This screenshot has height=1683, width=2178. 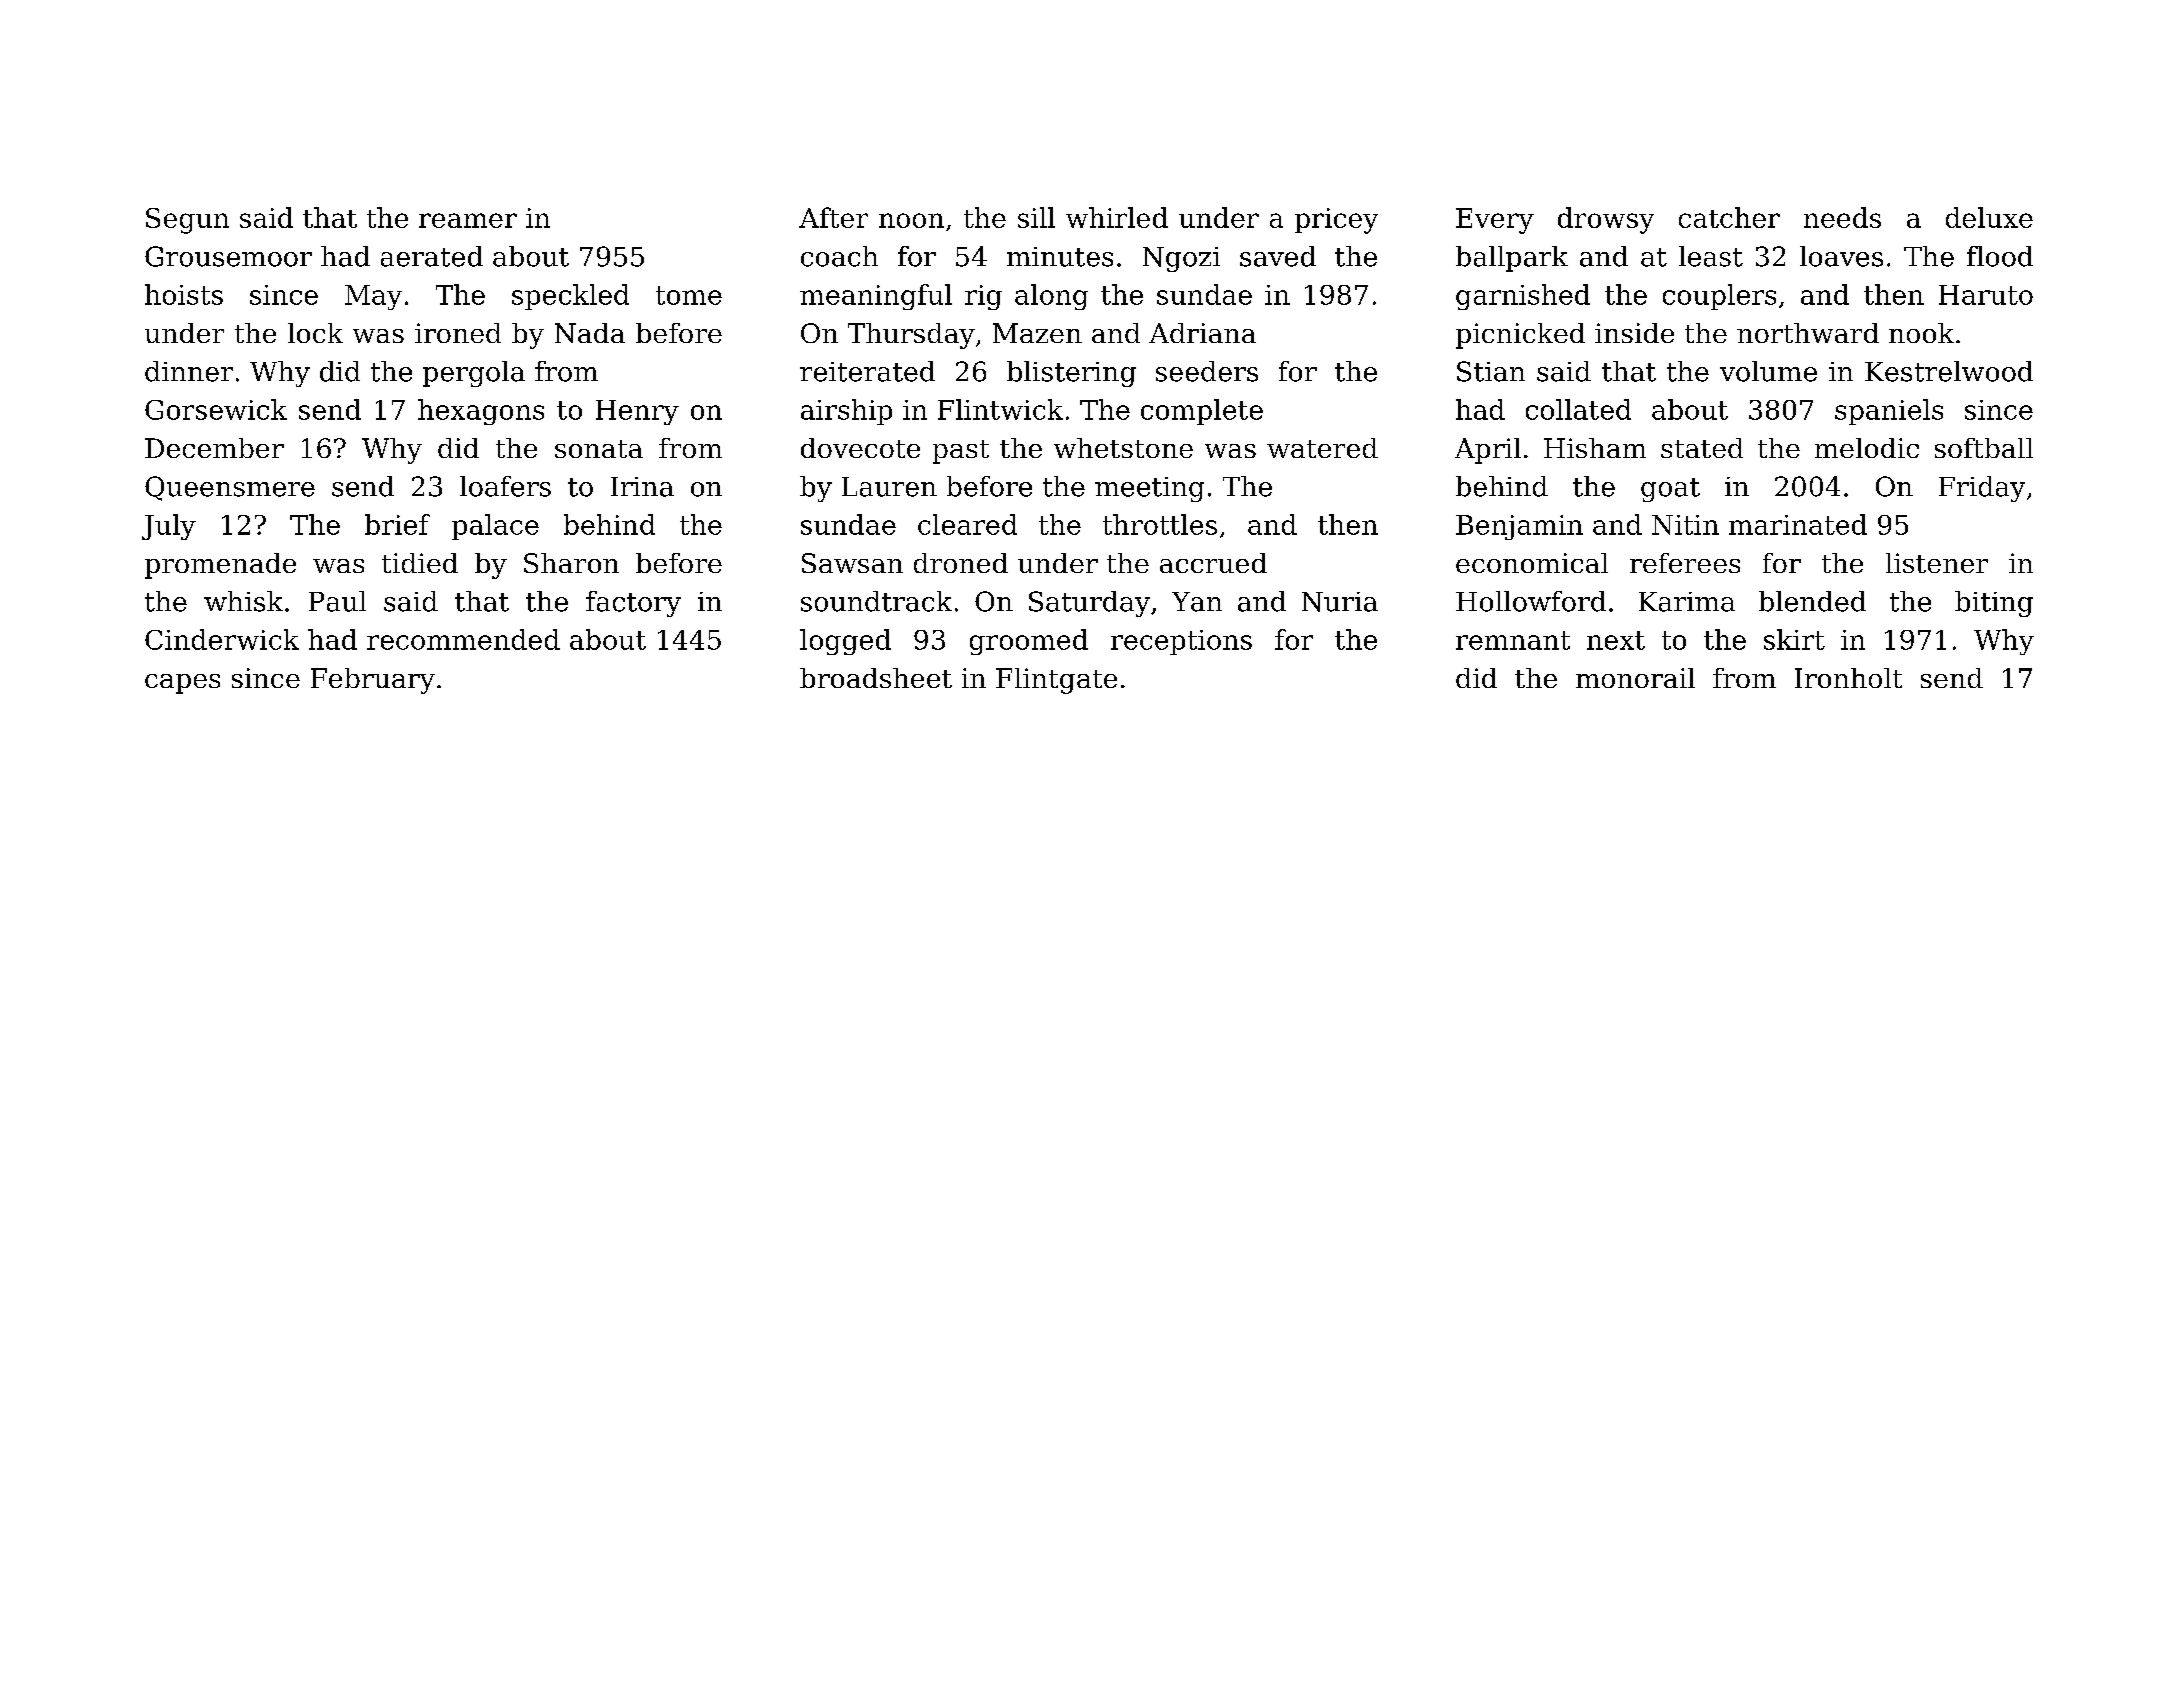 I want to click on Nada, so click(x=590, y=333).
